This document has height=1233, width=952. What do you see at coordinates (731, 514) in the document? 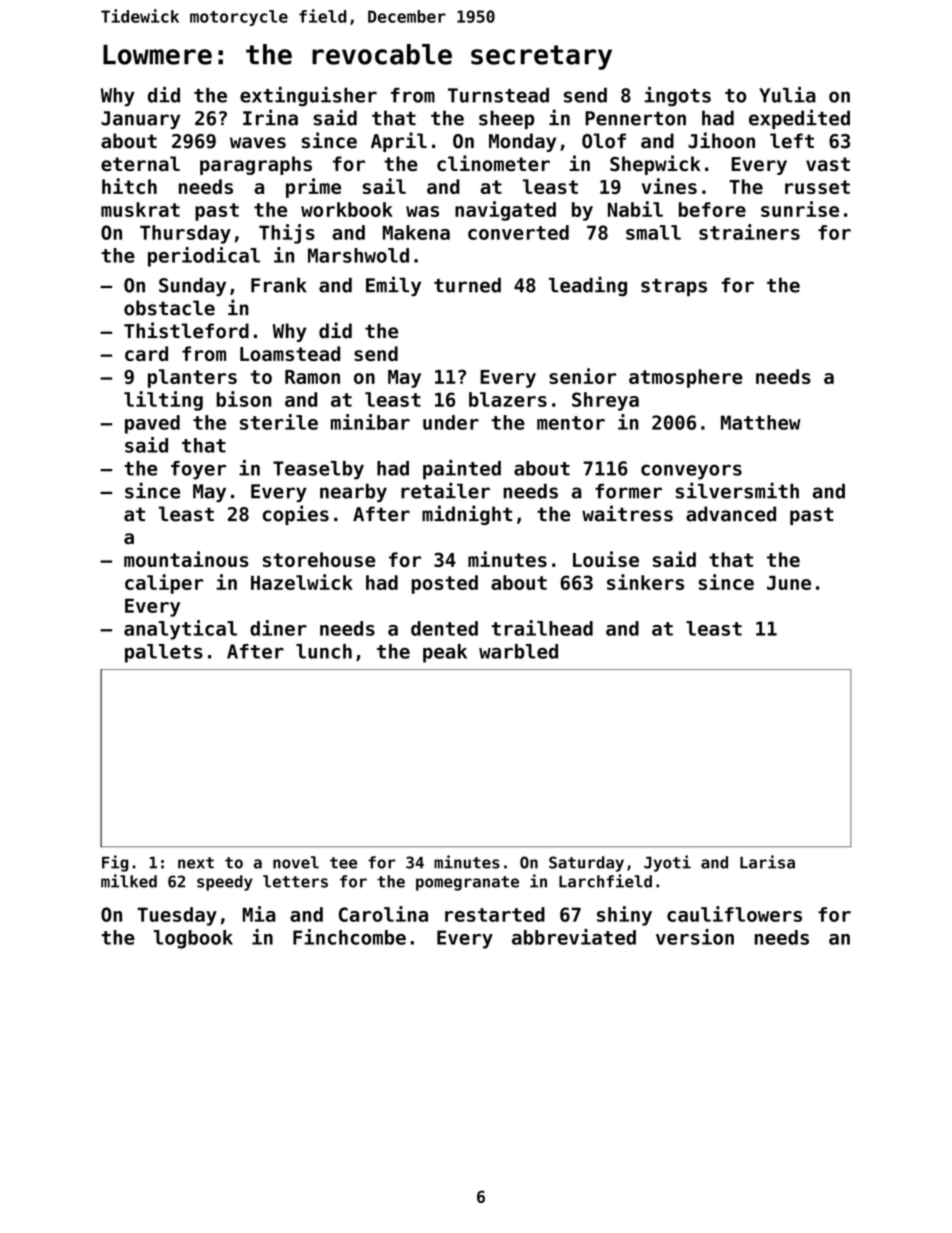
I see `advanced` at bounding box center [731, 514].
